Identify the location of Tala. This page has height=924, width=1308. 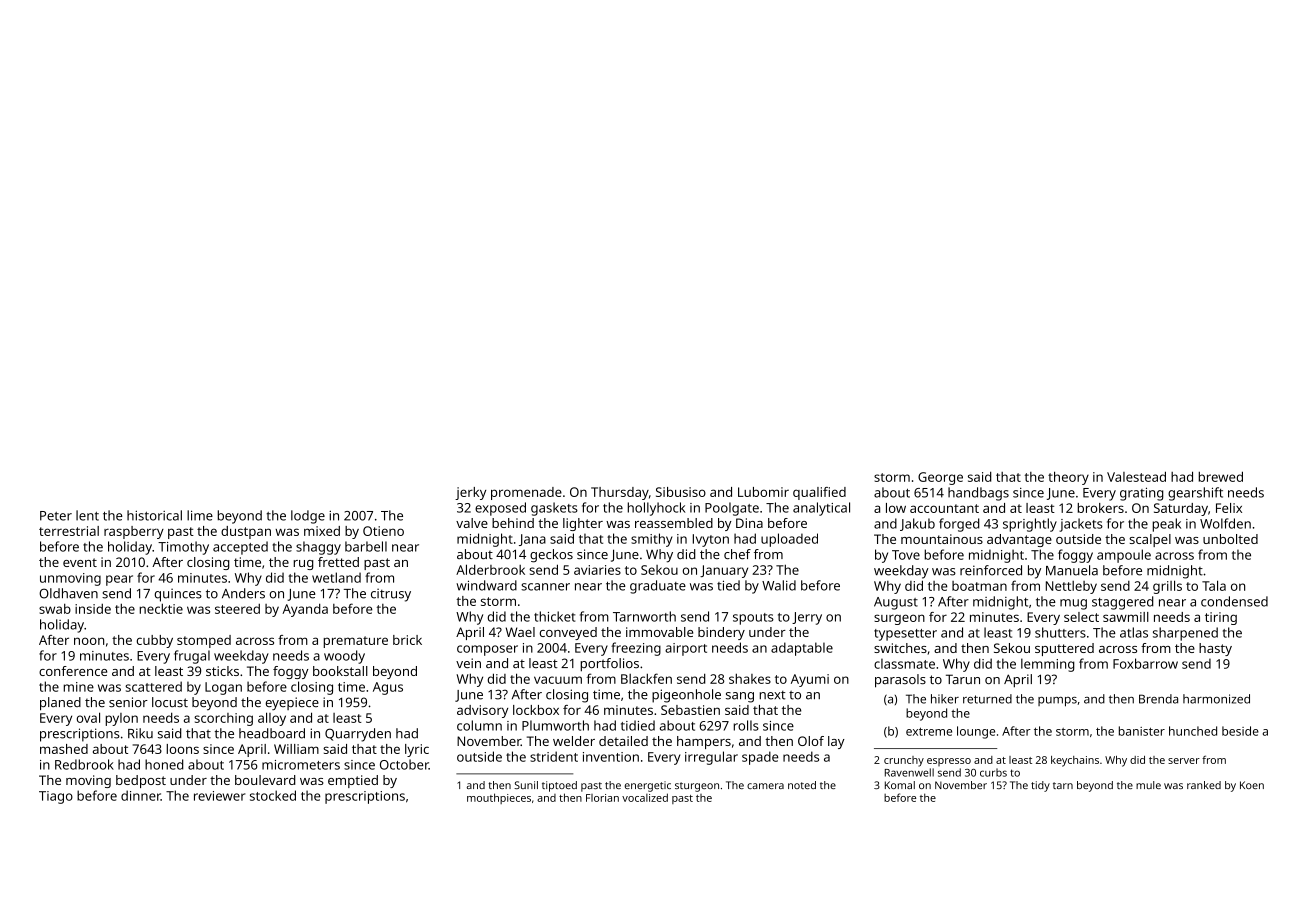
(1214, 585).
